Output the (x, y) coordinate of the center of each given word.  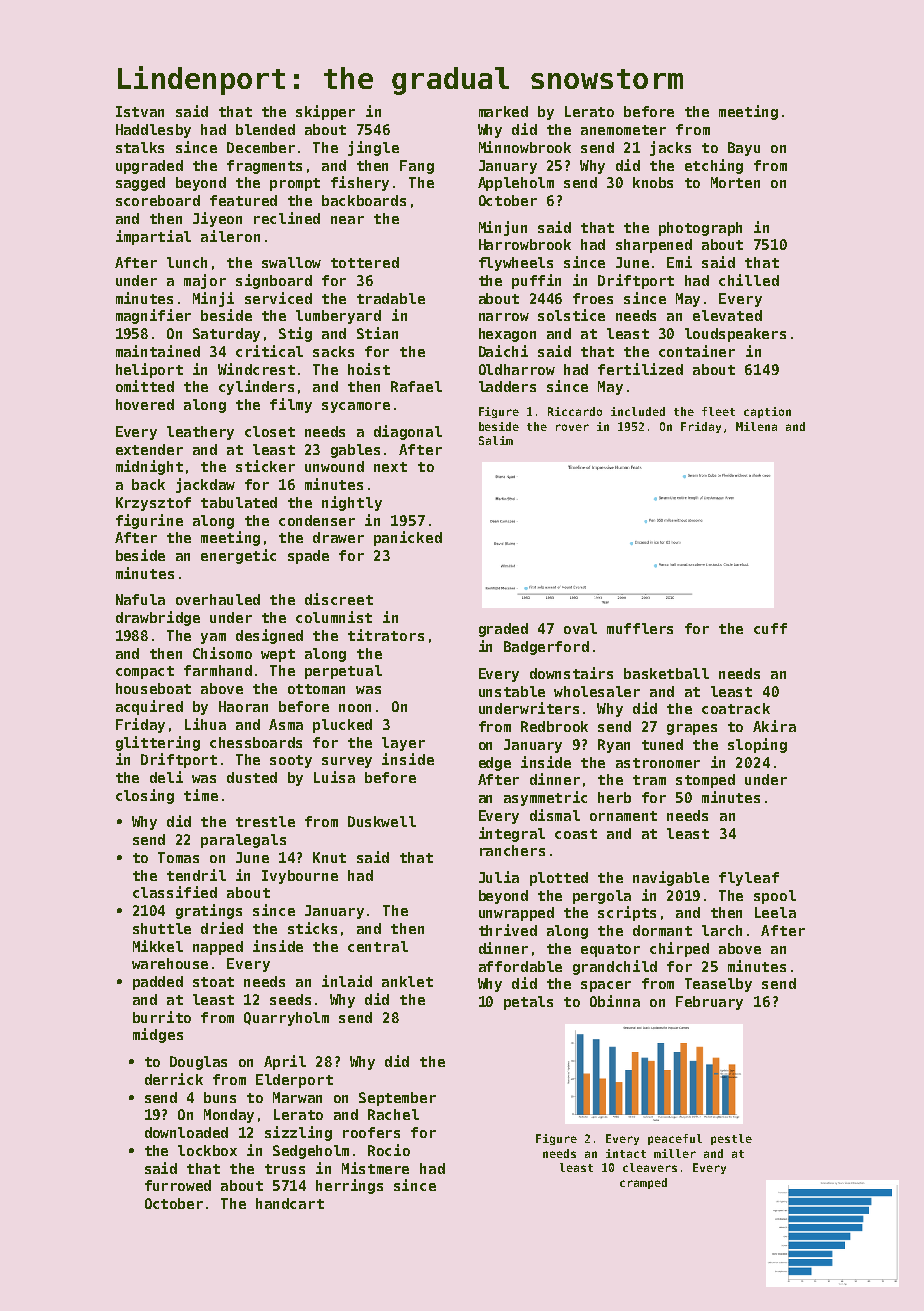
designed (269, 636)
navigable (671, 878)
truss (285, 1169)
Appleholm (516, 184)
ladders (507, 386)
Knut (329, 857)
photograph (700, 229)
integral (512, 834)
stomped (705, 781)
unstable (512, 691)
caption (767, 412)
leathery (200, 433)
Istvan (140, 111)
